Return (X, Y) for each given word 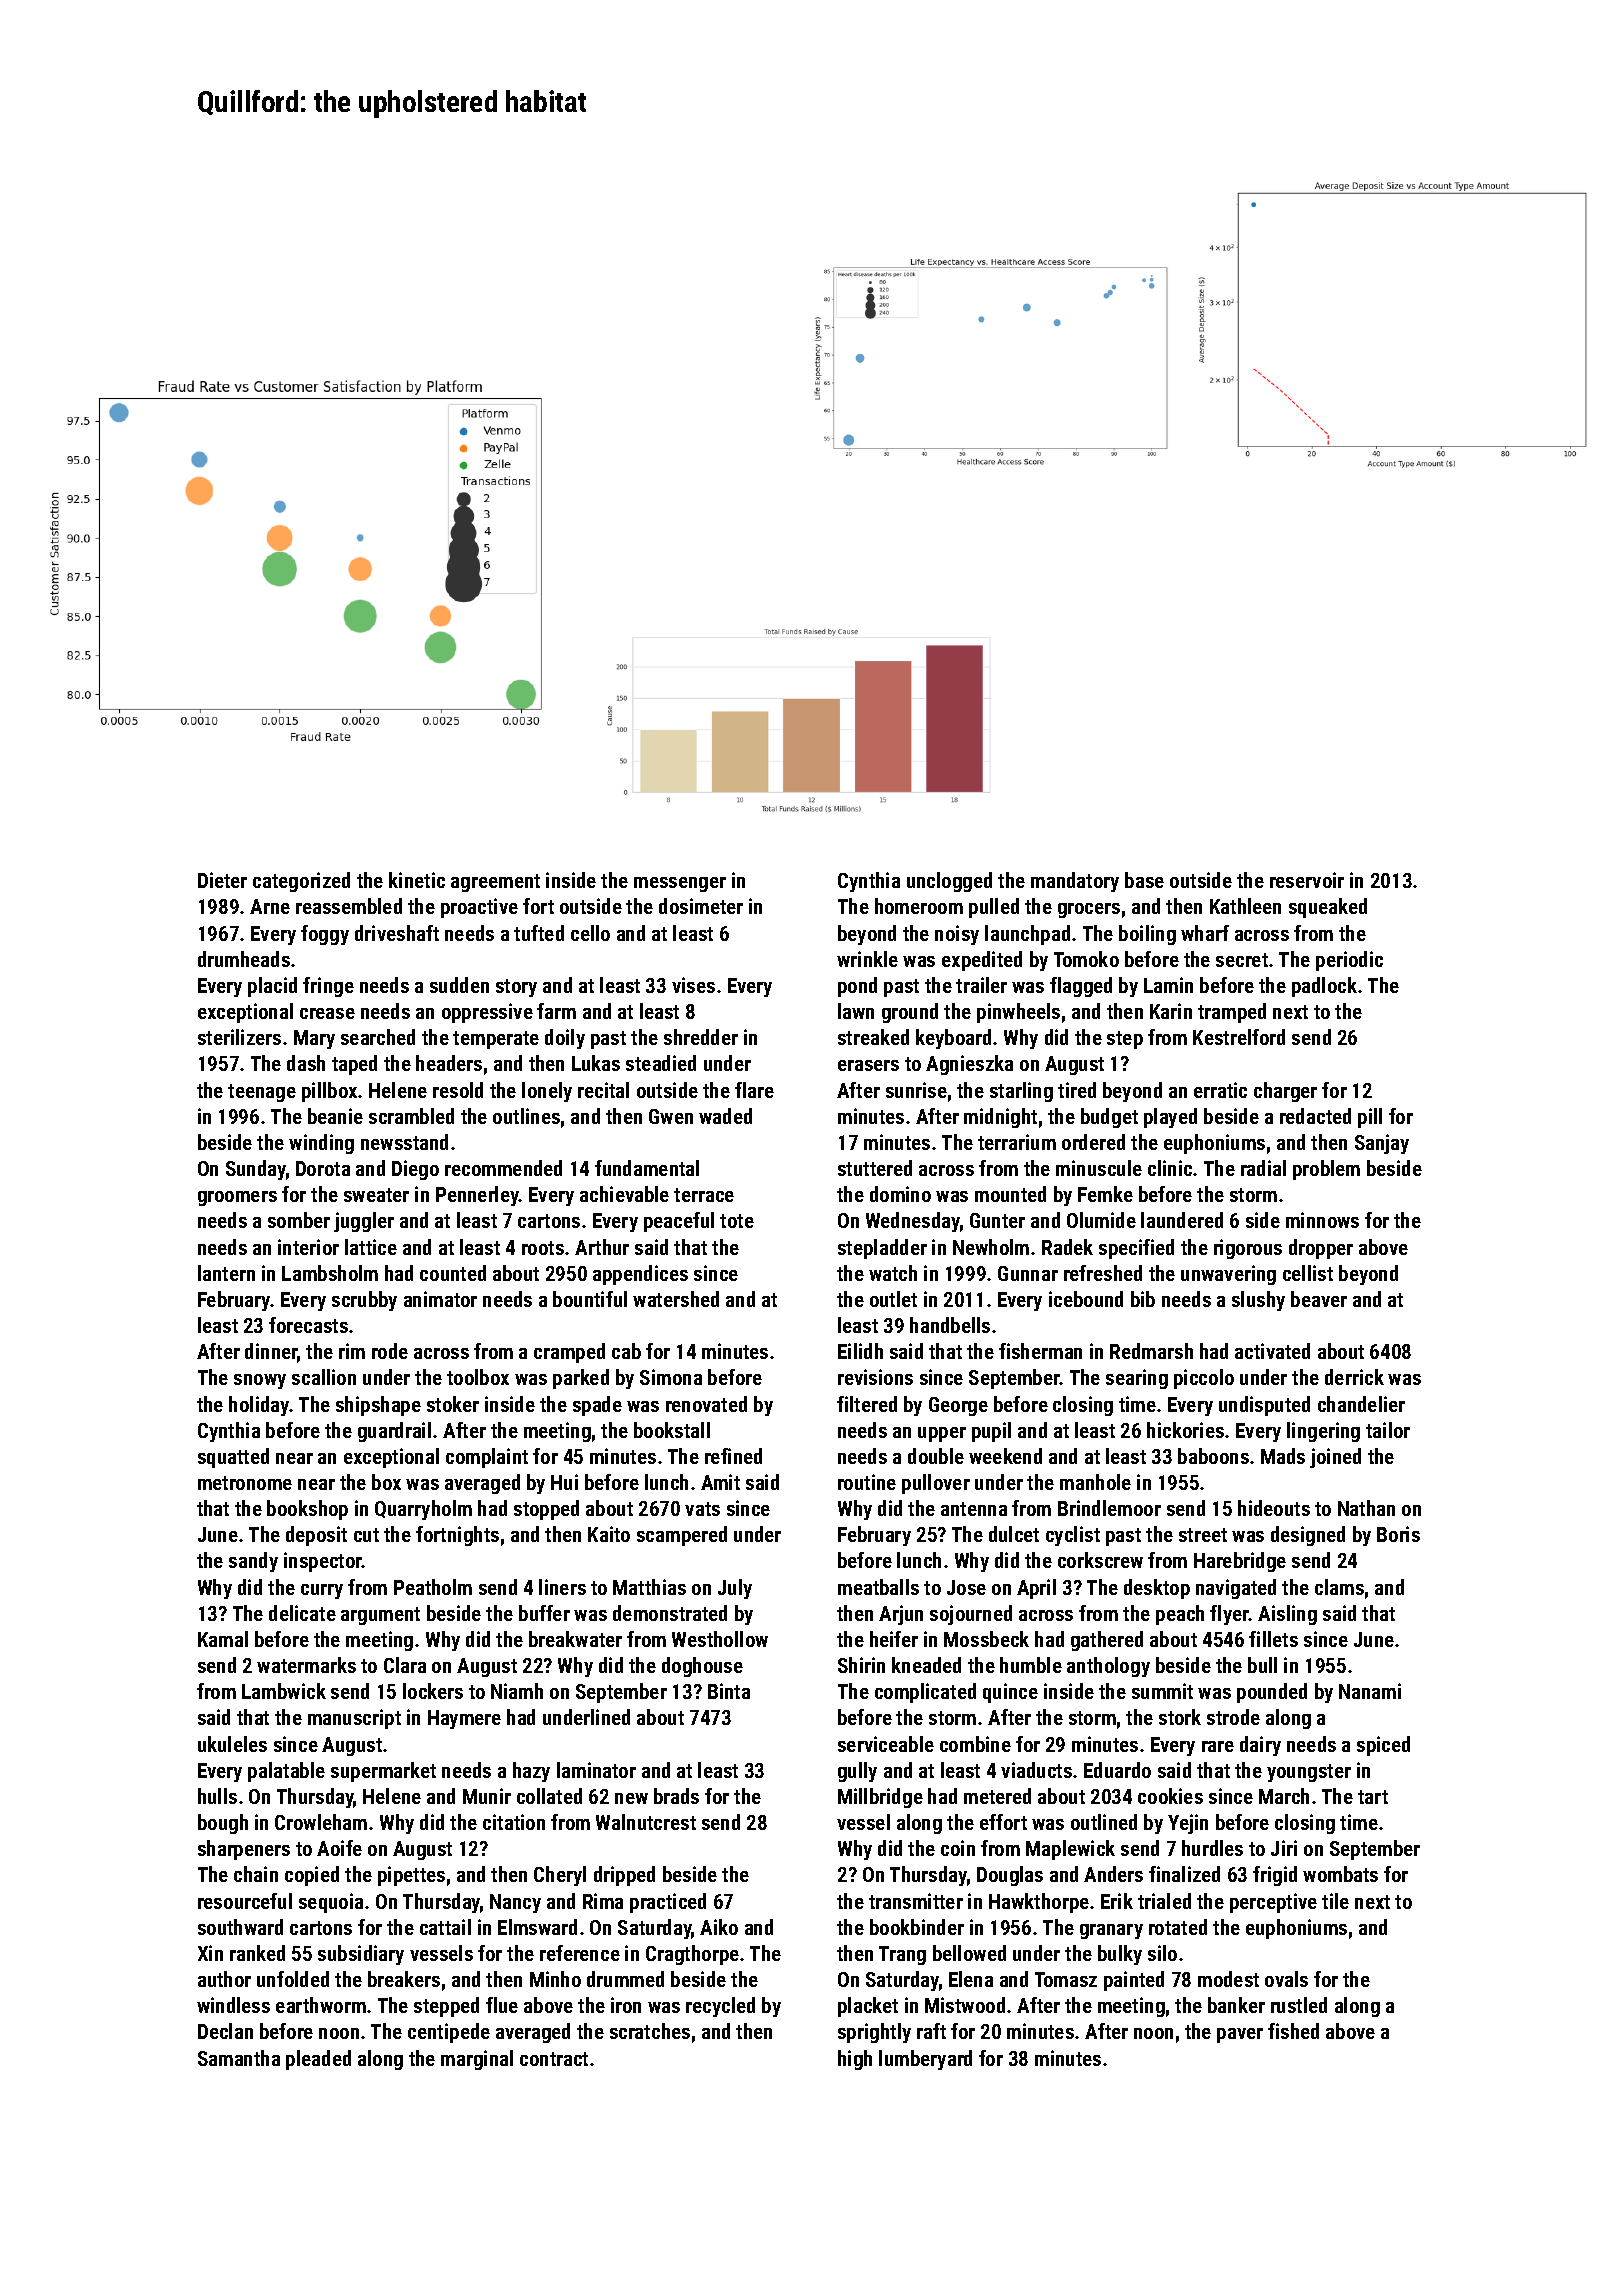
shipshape (378, 1406)
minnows (1322, 1220)
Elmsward (537, 1927)
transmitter (916, 1901)
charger (1285, 1092)
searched (378, 1037)
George (958, 1406)
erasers (868, 1065)
